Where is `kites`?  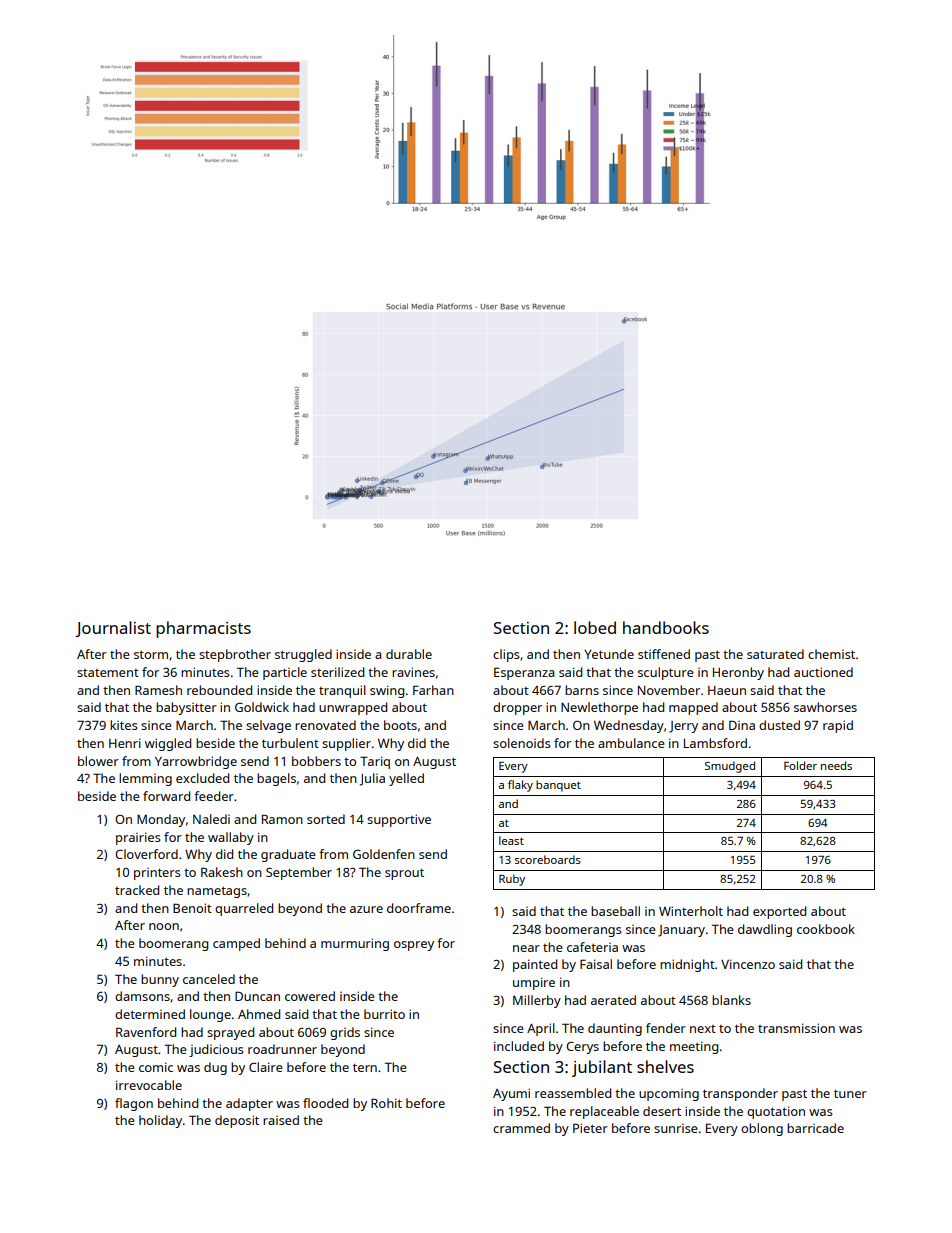 kites is located at coordinates (124, 725).
